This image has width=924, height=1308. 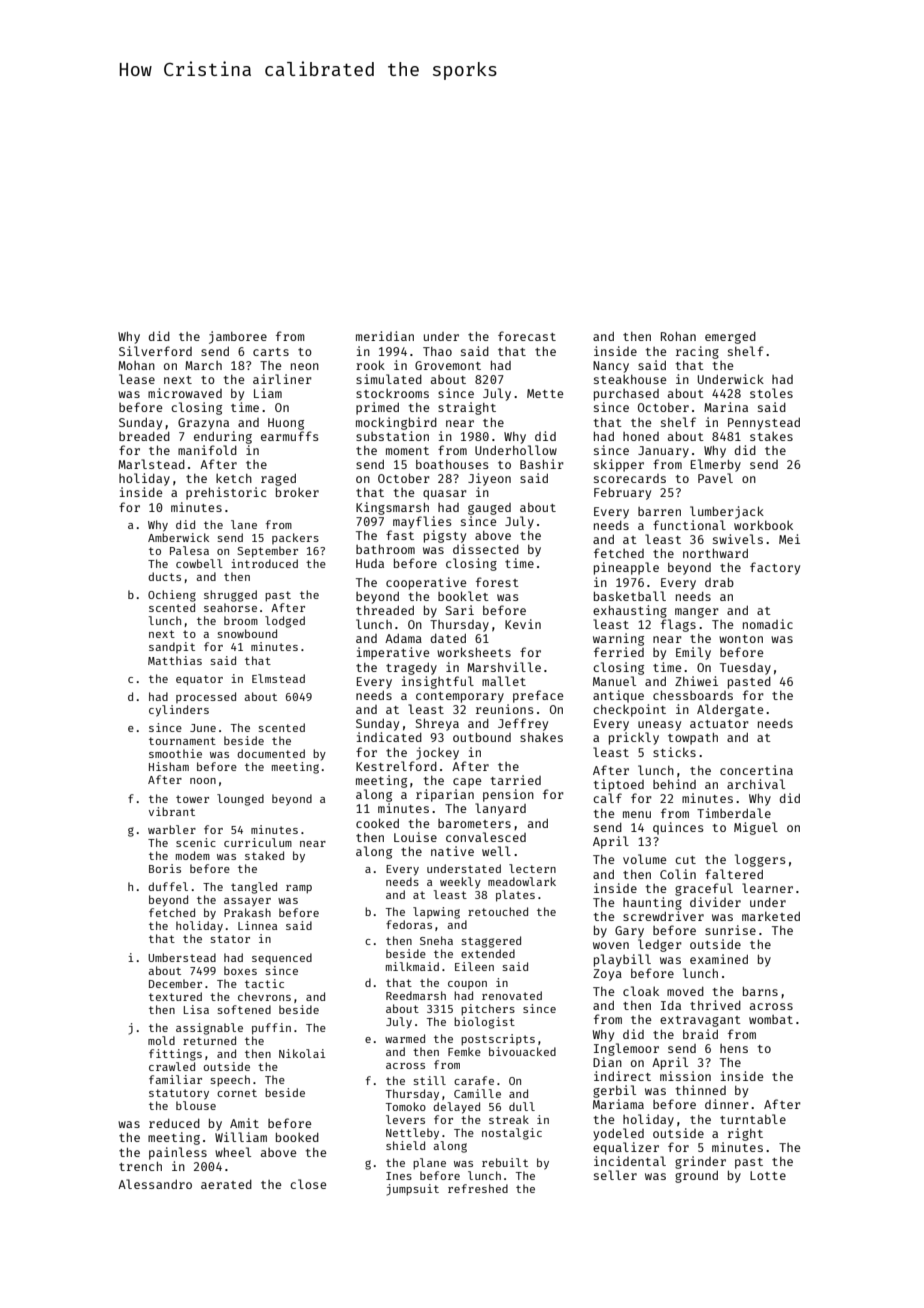 What do you see at coordinates (155, 1184) in the image?
I see `Alessandro` at bounding box center [155, 1184].
